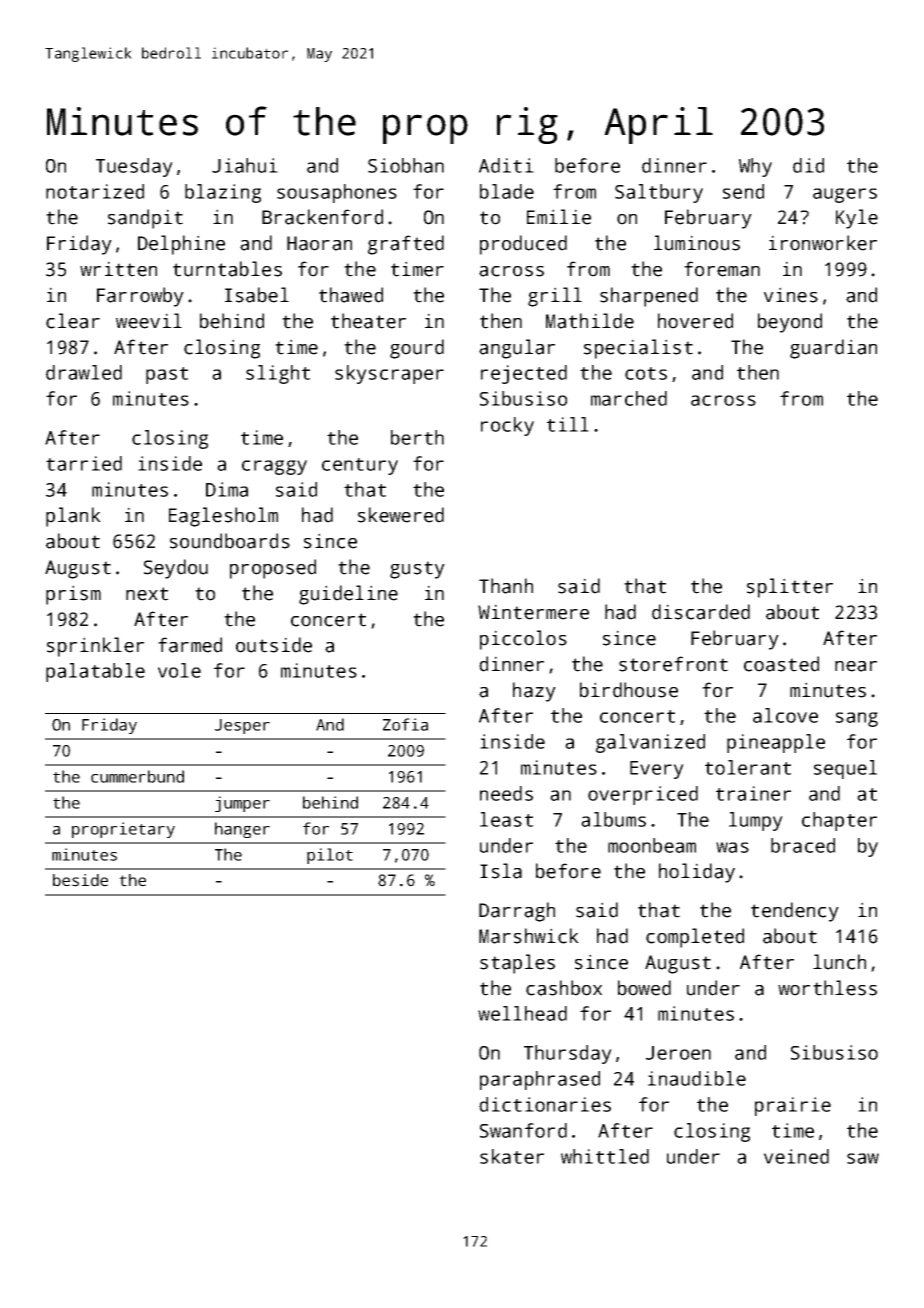 The height and width of the screenshot is (1308, 924). Describe the element at coordinates (678, 1053) in the screenshot. I see `Jeroen` at that location.
